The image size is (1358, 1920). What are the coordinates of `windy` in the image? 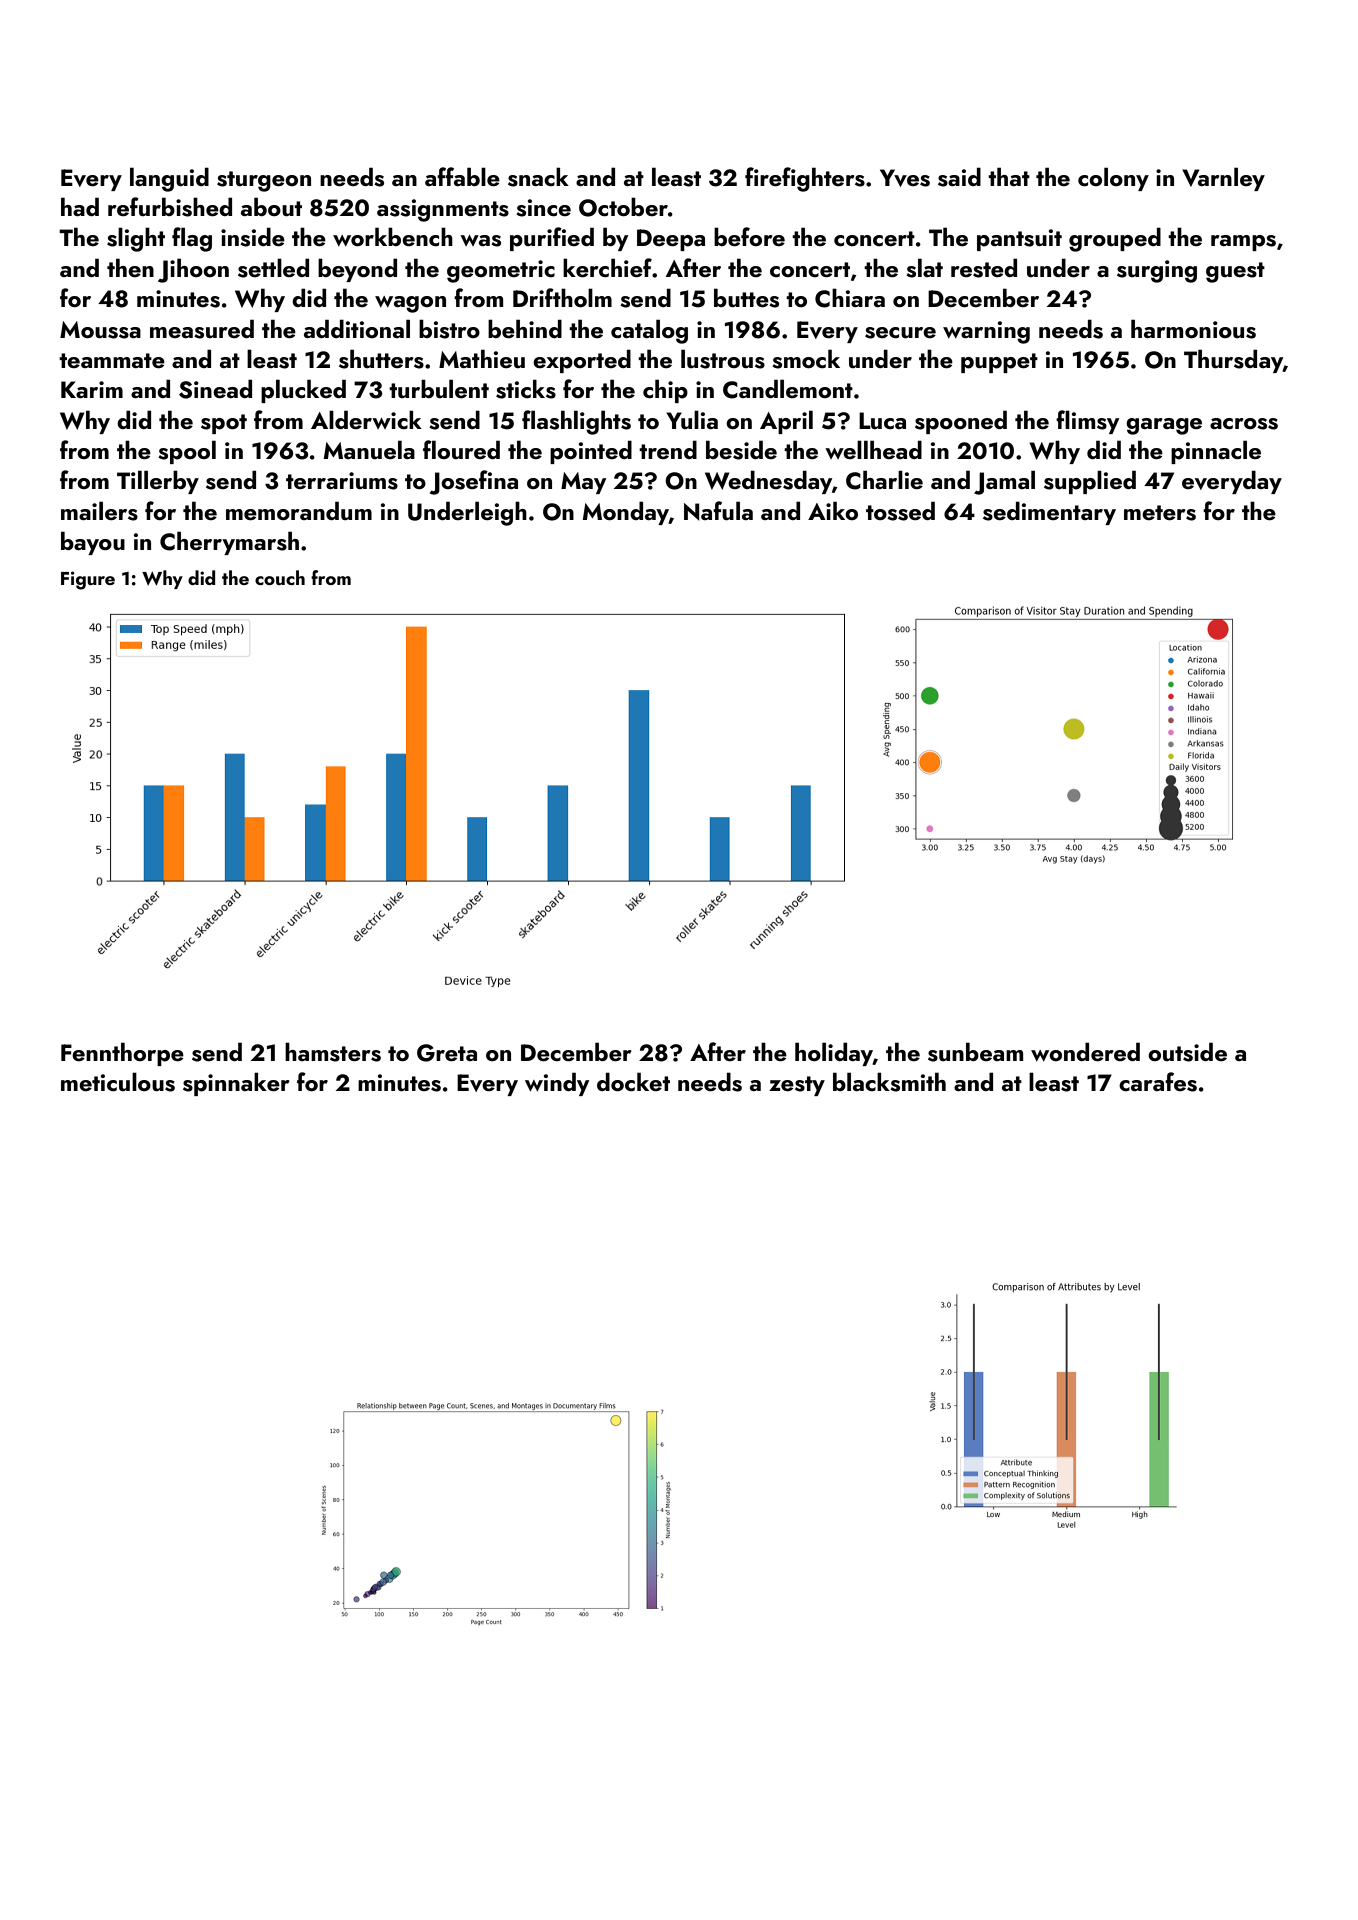 It's located at (557, 1084).
